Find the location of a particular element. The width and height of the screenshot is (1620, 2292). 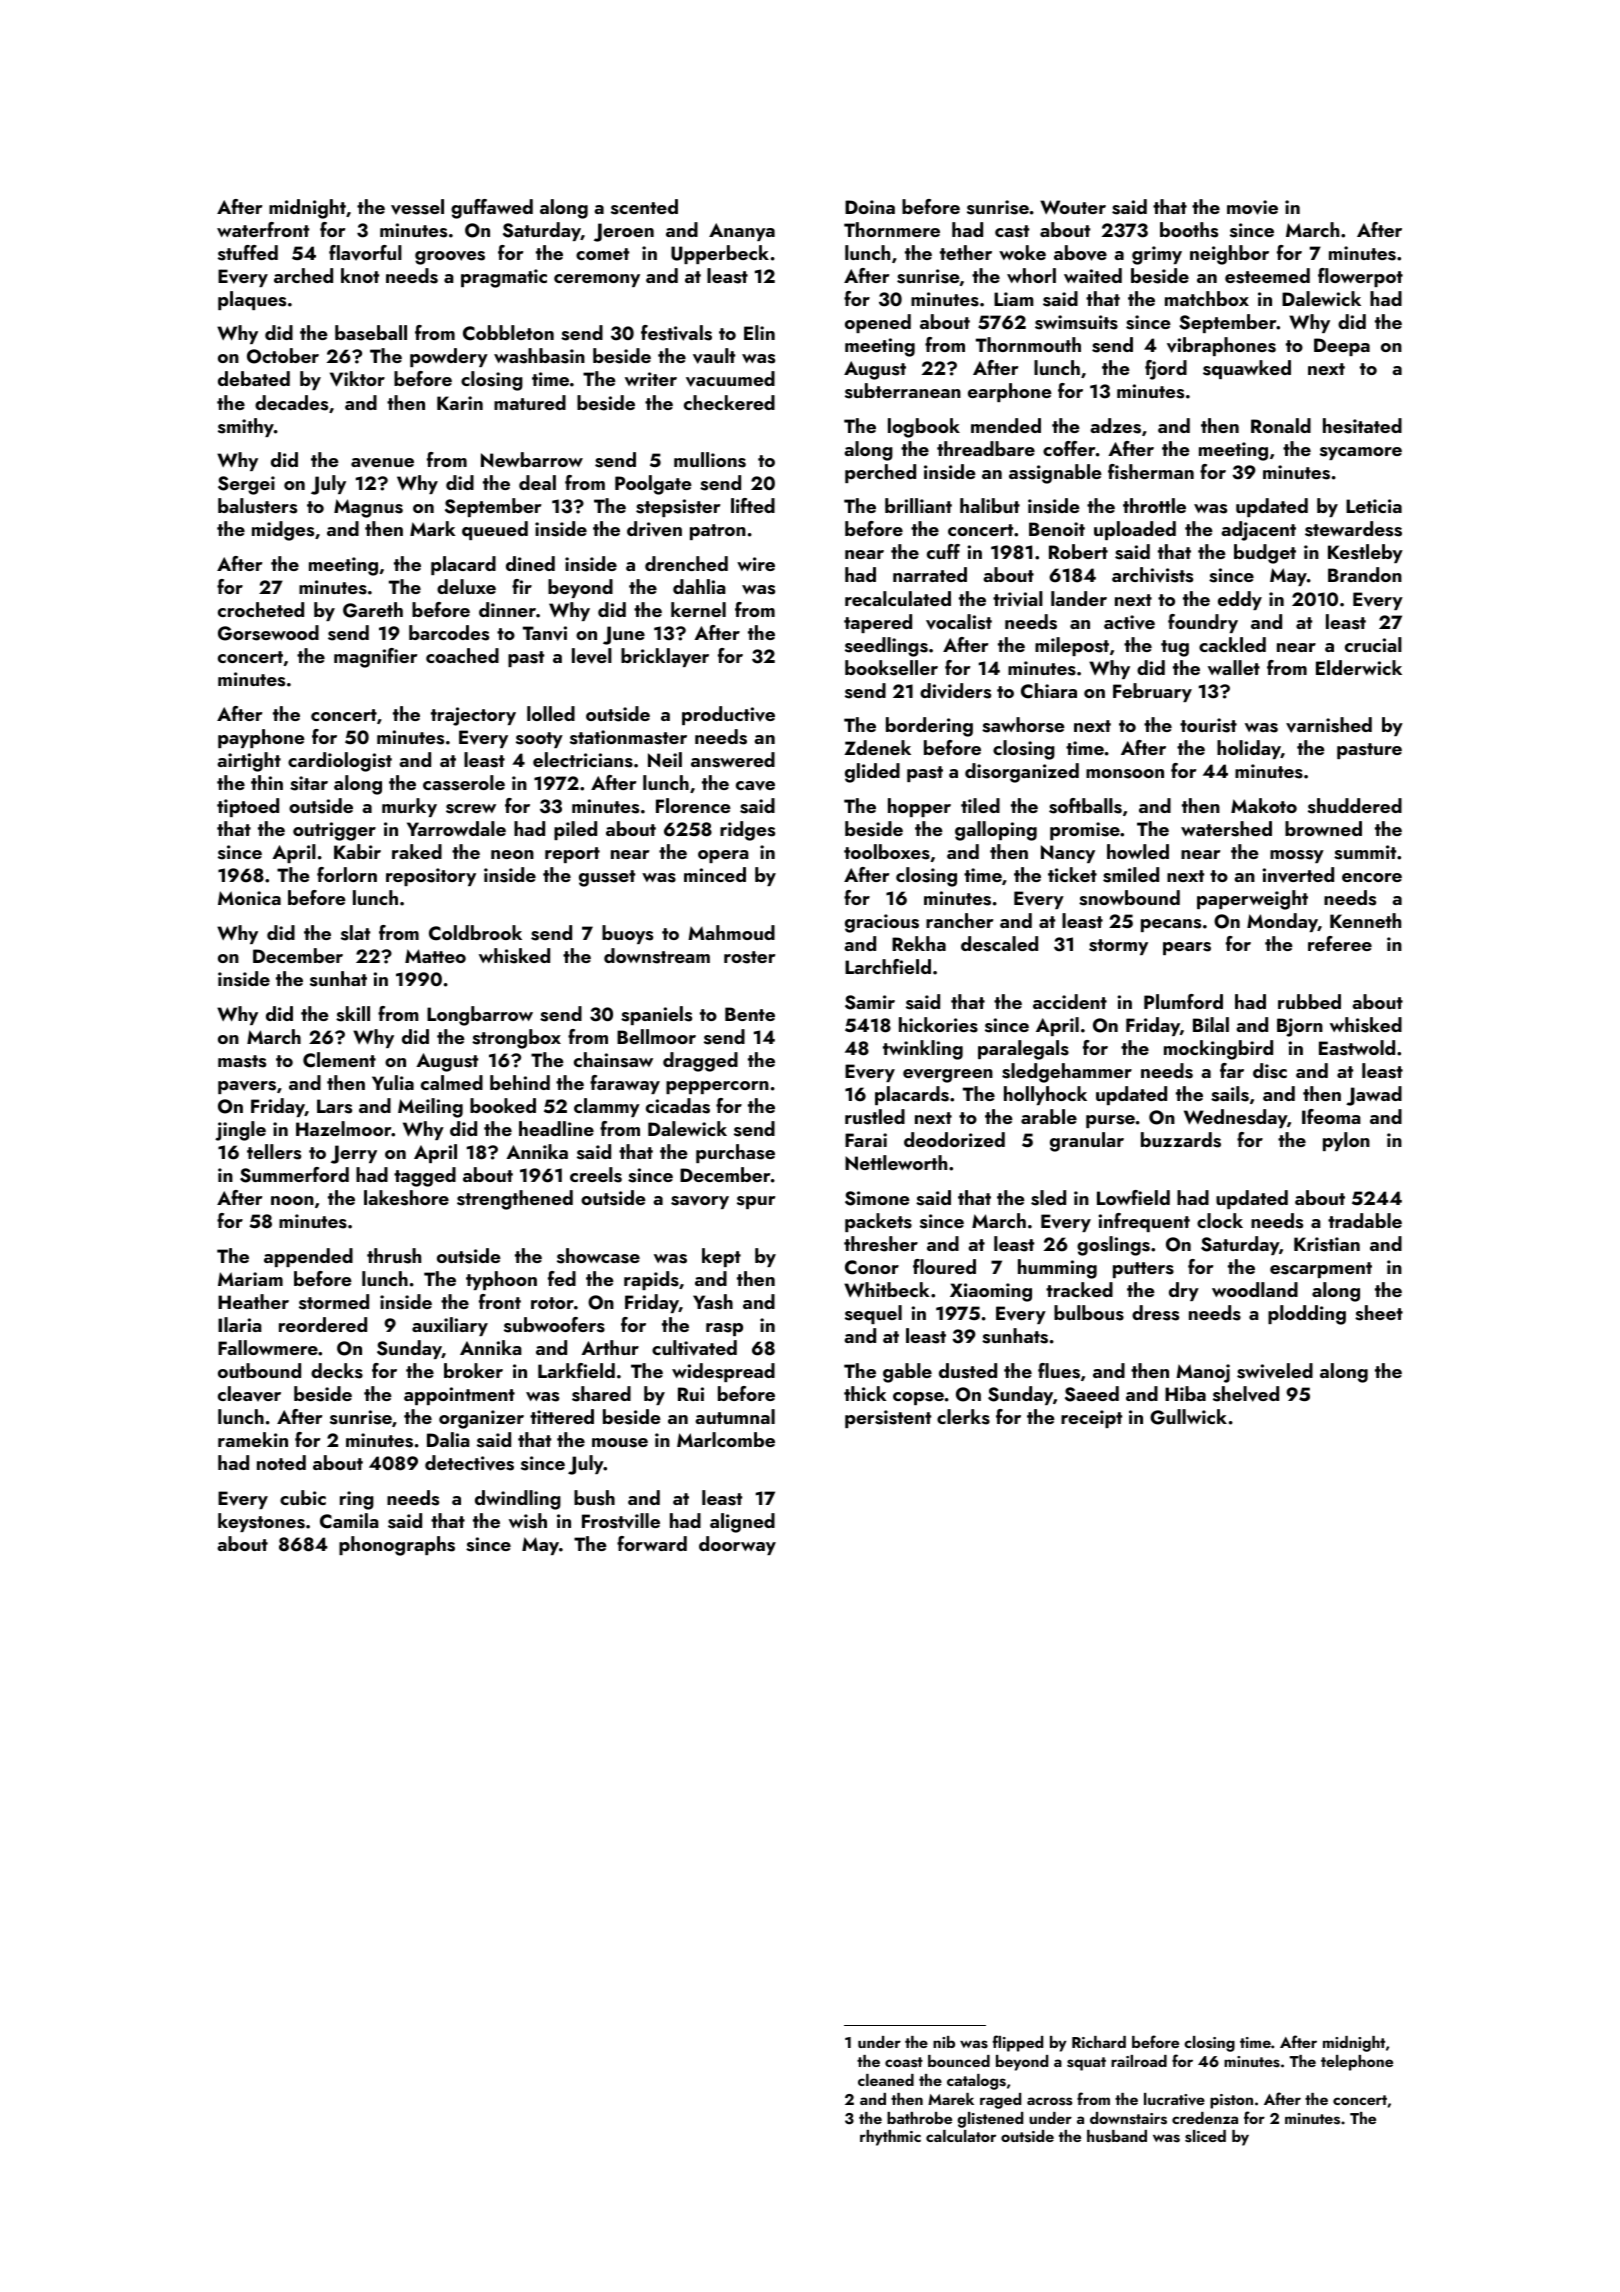

Meiling is located at coordinates (430, 1108).
